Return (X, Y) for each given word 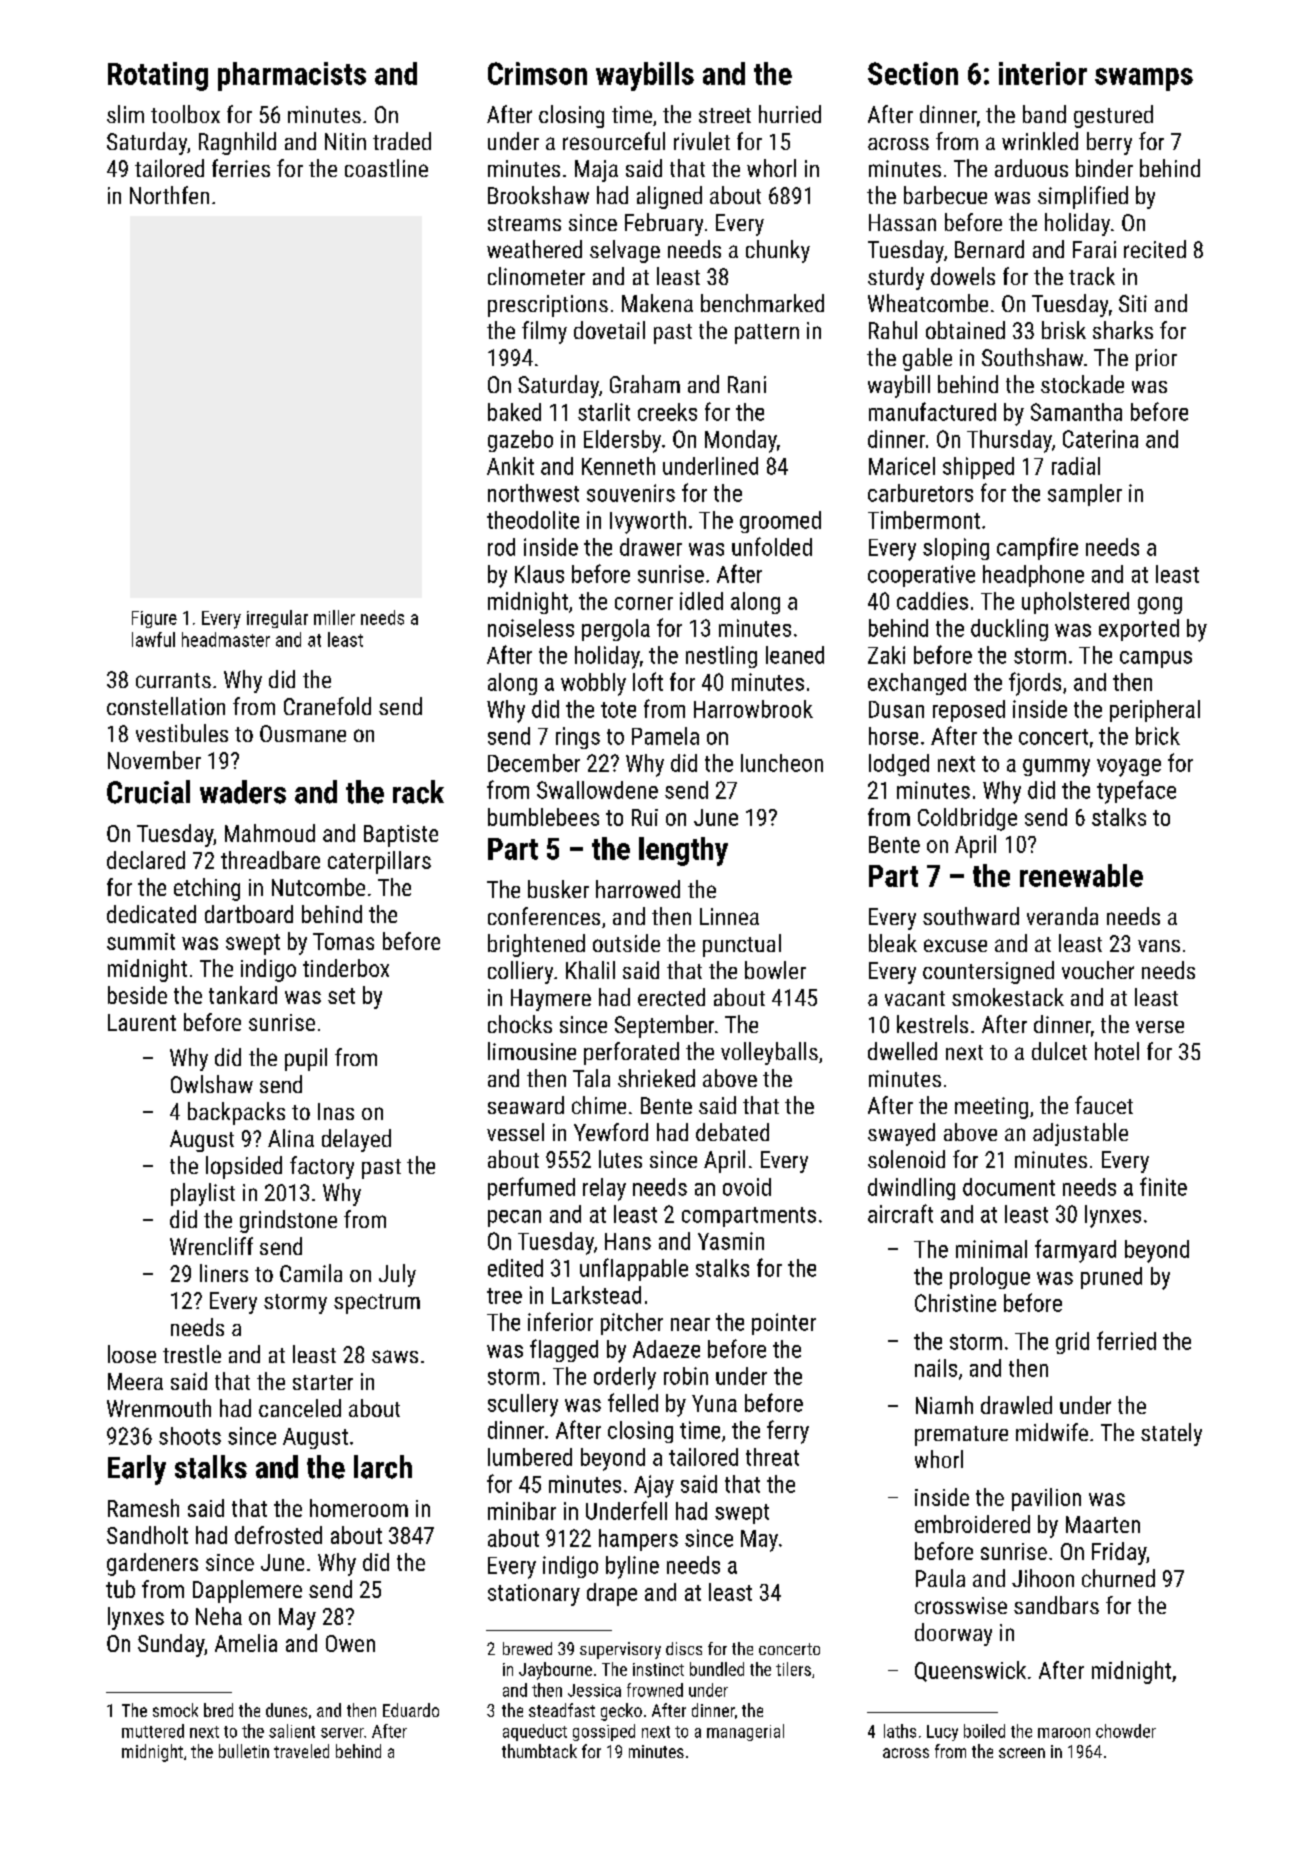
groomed (780, 522)
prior (1156, 360)
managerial (745, 1732)
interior (1043, 73)
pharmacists (292, 76)
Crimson (537, 73)
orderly (625, 1378)
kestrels (932, 1024)
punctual (742, 945)
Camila (311, 1273)
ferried (1126, 1340)
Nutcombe (318, 887)
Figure (154, 619)
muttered (153, 1731)
